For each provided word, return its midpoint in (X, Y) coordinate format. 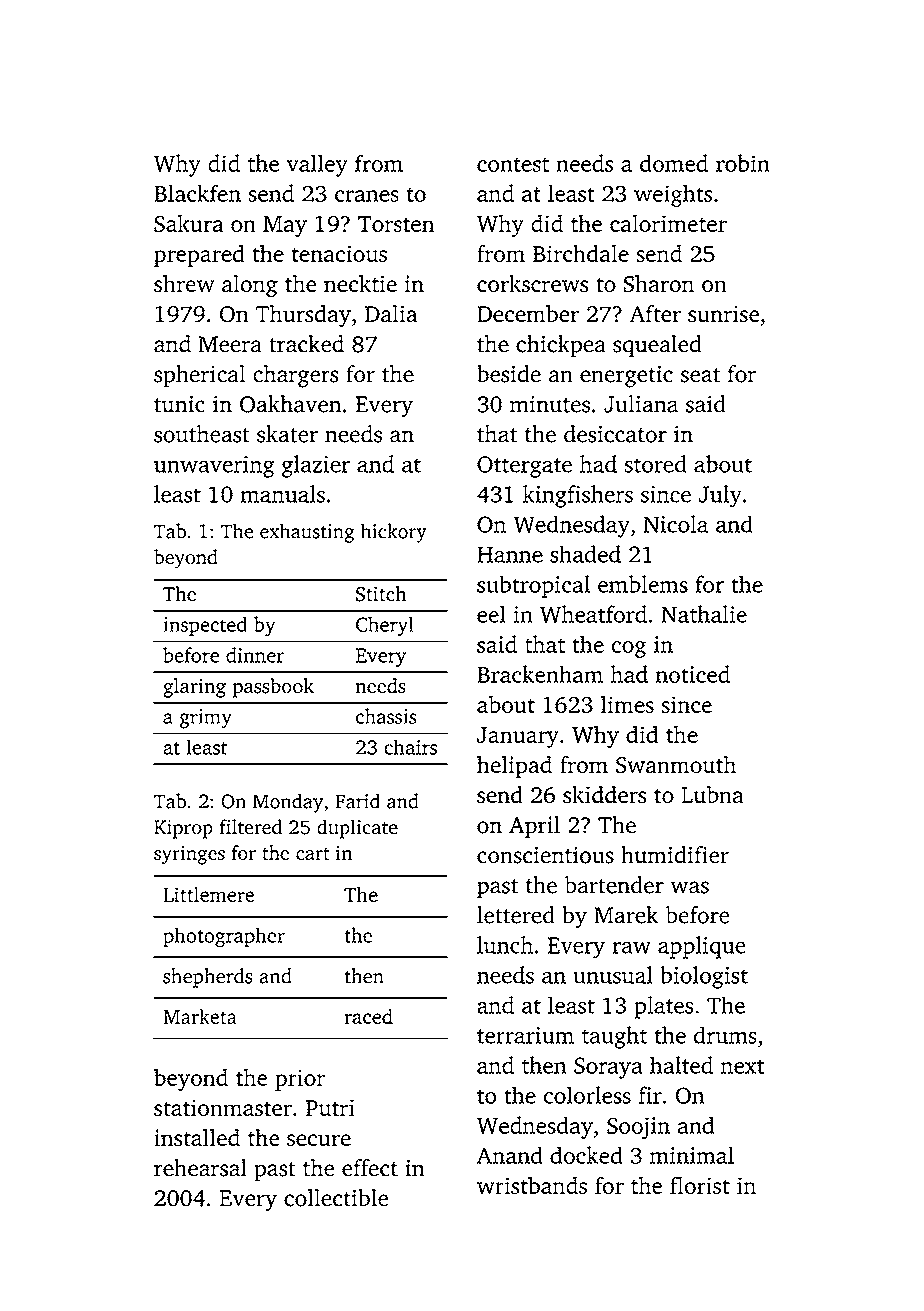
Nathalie (704, 614)
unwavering (214, 467)
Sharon (659, 284)
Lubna (712, 794)
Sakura (189, 223)
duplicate (357, 829)
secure (319, 1140)
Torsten (396, 224)
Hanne (510, 555)
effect (370, 1168)
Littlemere (208, 894)
